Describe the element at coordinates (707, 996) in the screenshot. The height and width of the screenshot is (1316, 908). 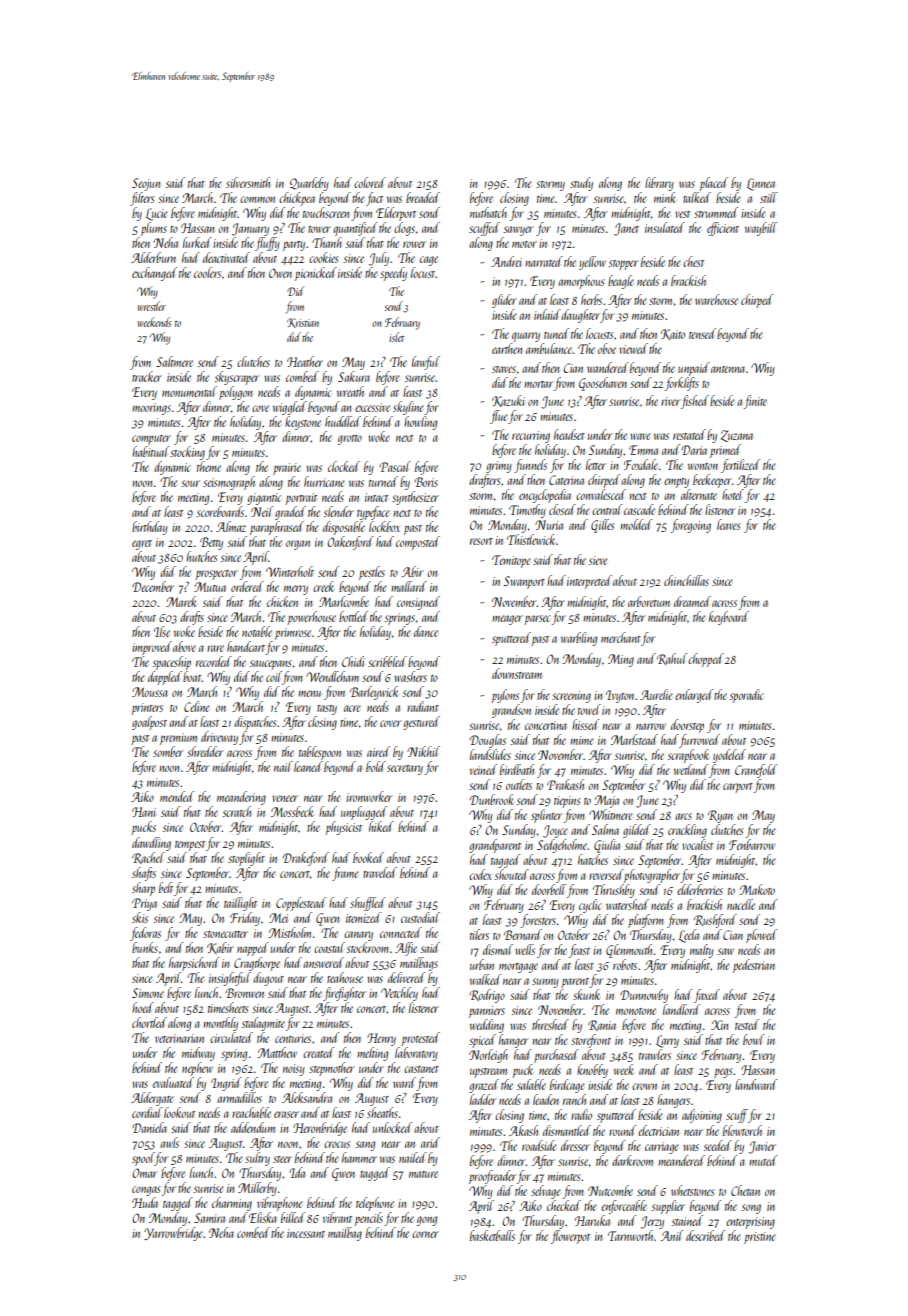
I see `faxed` at that location.
